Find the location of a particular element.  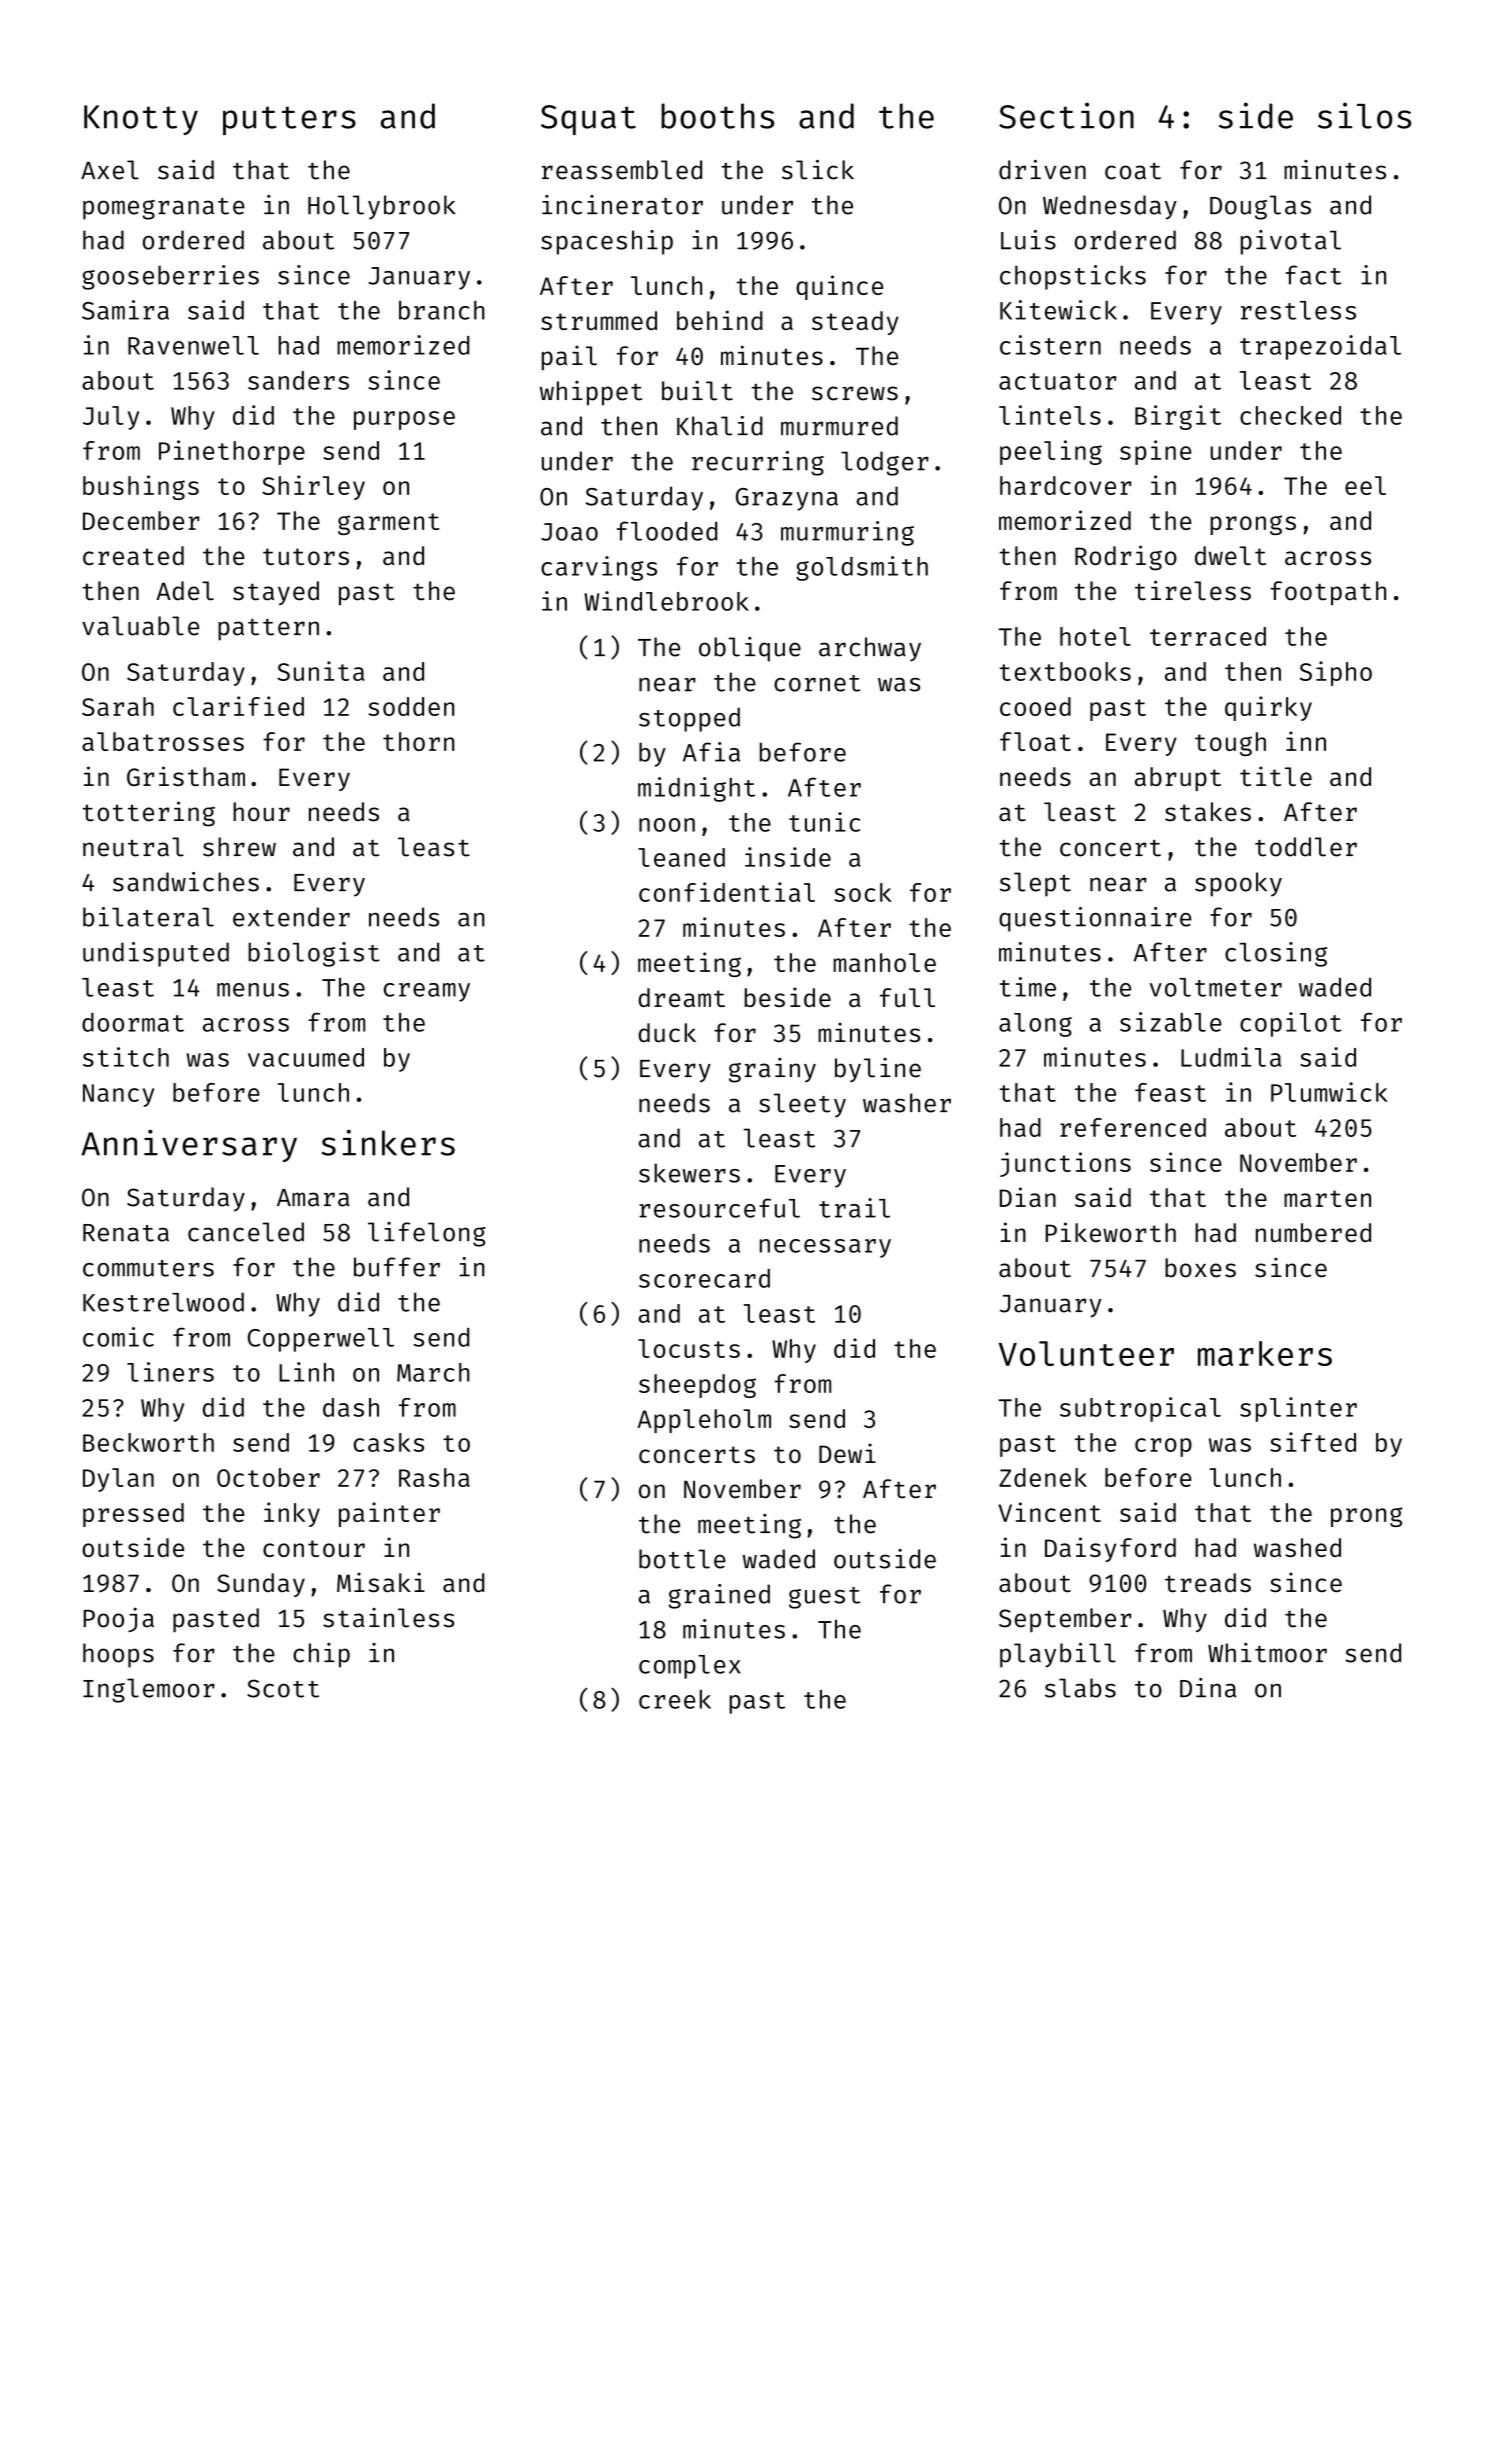

Amara is located at coordinates (313, 1198).
